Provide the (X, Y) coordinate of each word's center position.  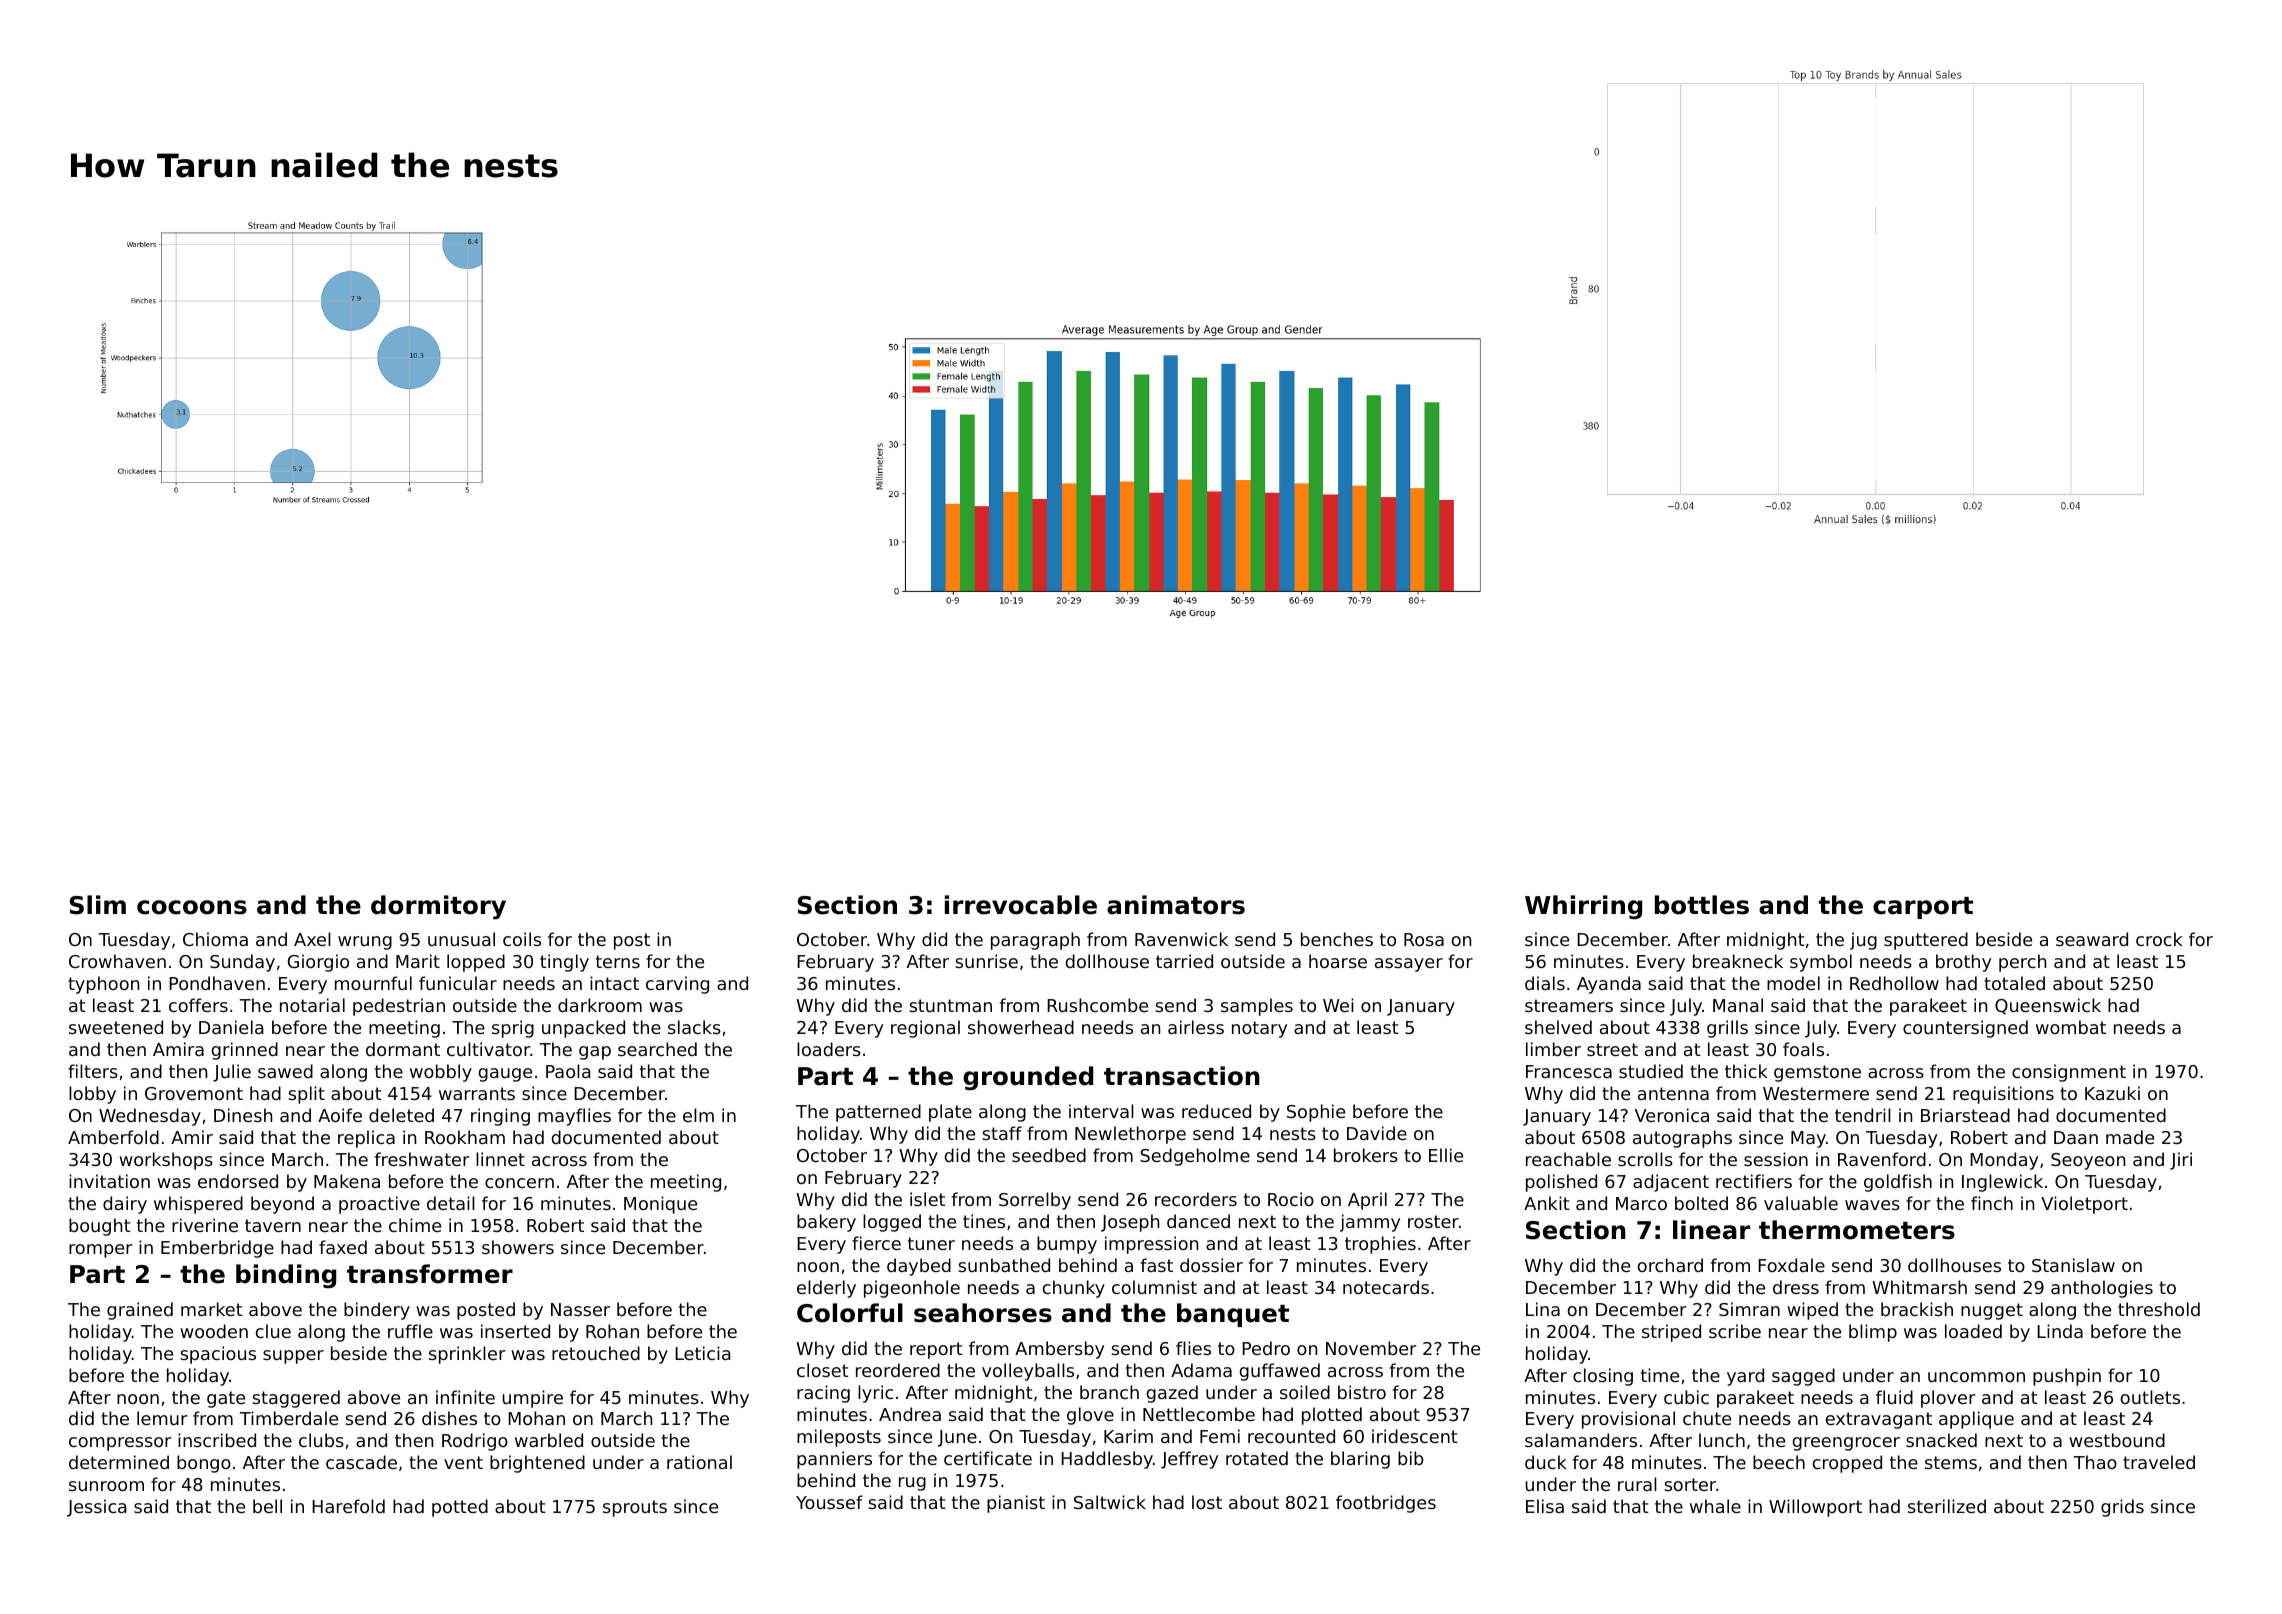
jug (1863, 941)
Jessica (97, 1508)
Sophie (1316, 1113)
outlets (2150, 1397)
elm (698, 1115)
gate (226, 1399)
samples (1257, 1007)
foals (1803, 1049)
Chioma (215, 939)
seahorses (983, 1313)
